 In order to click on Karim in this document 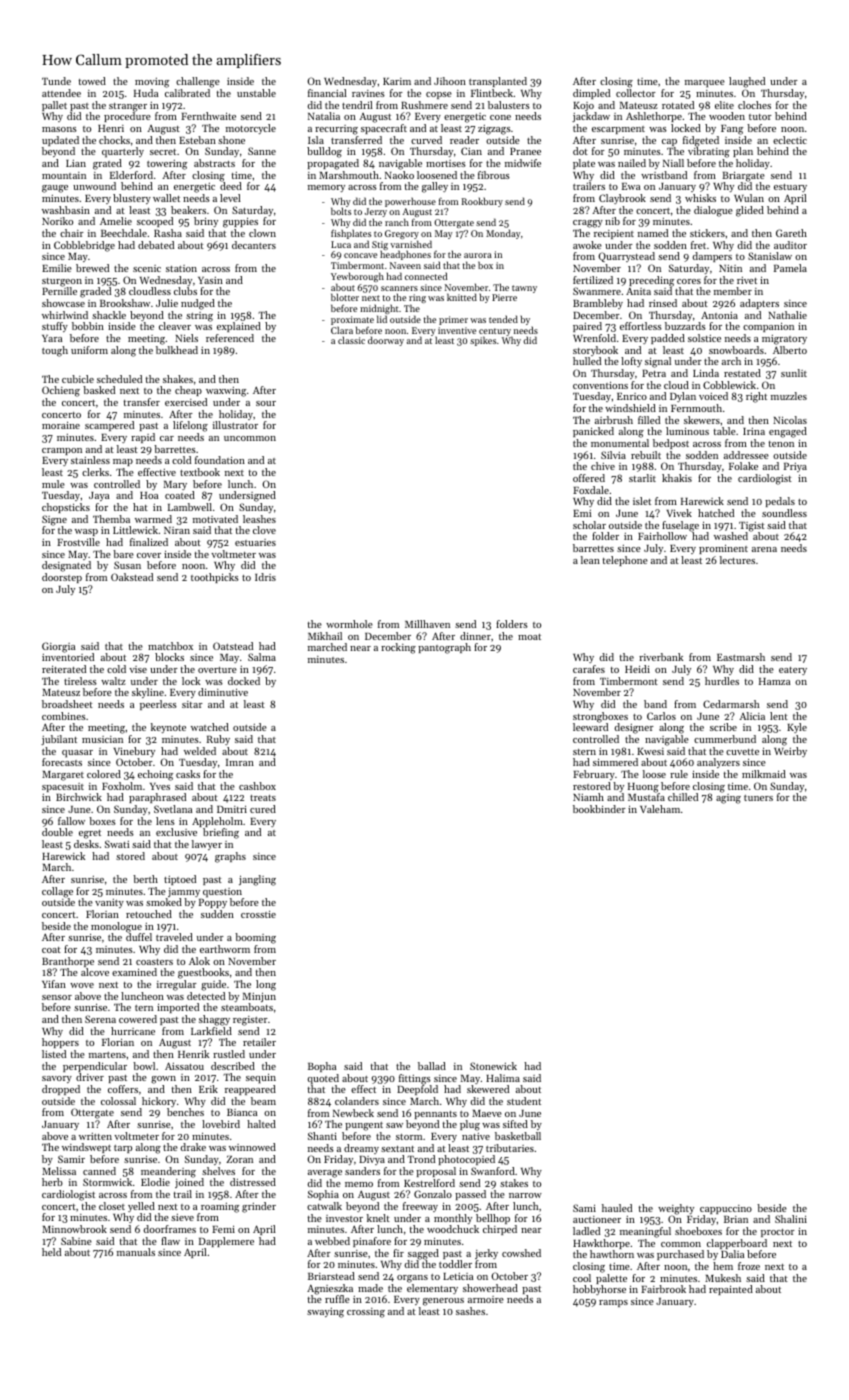, I will do `click(397, 81)`.
